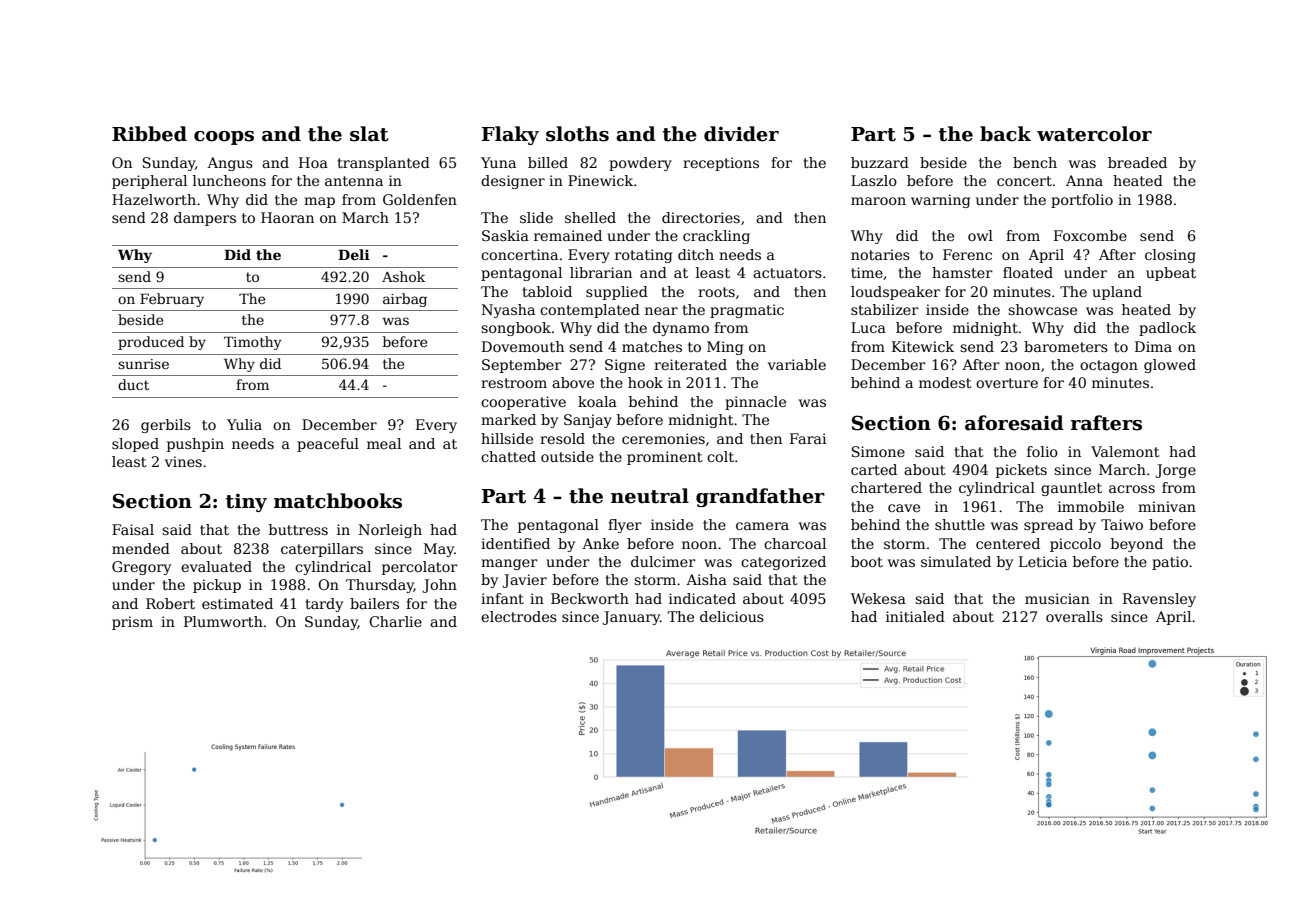 This screenshot has height=924, width=1308. I want to click on Dima, so click(1153, 346).
